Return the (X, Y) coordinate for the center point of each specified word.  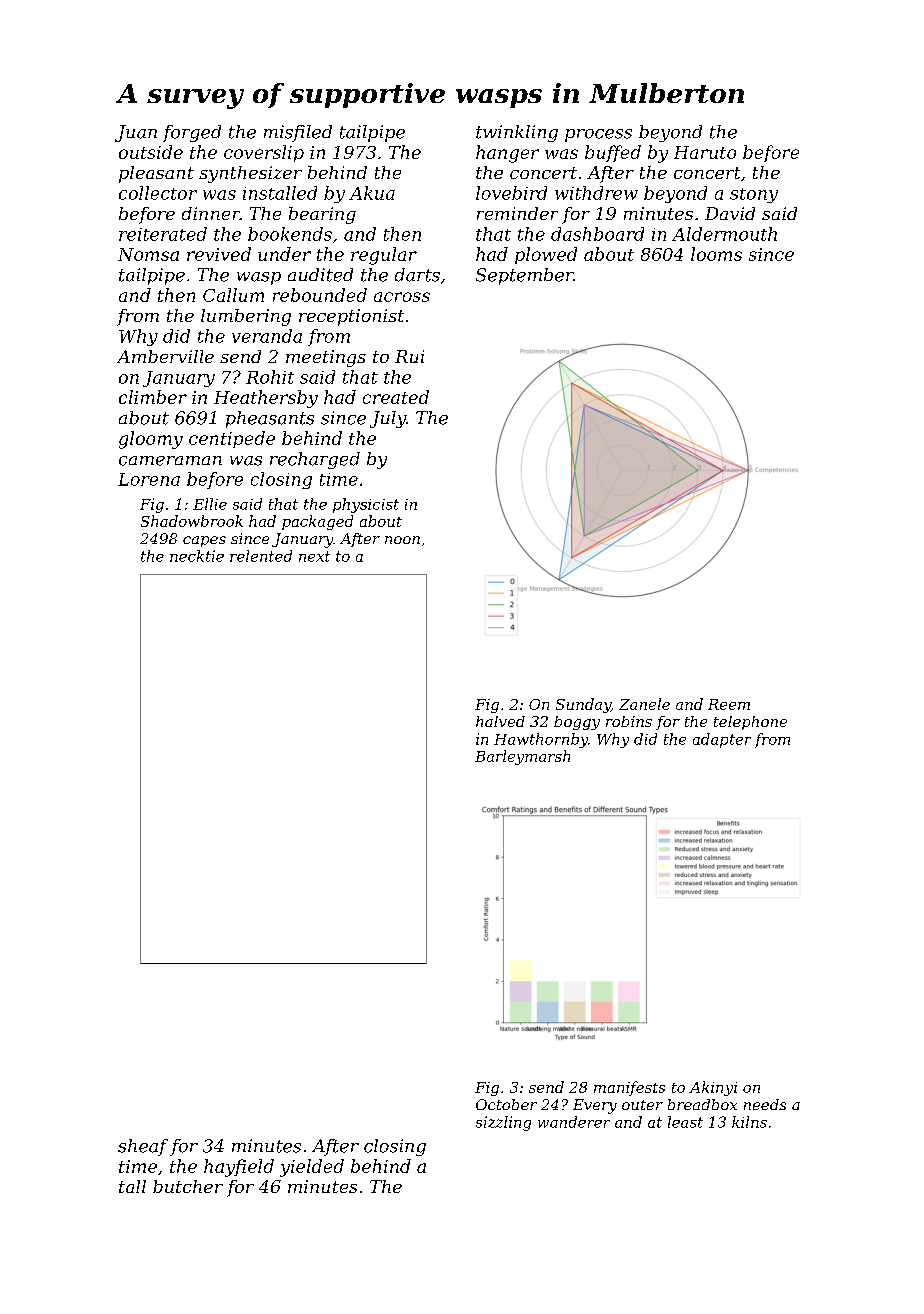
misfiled (298, 133)
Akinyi (713, 1088)
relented (261, 556)
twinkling (517, 133)
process (598, 135)
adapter (722, 740)
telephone (750, 723)
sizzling (503, 1123)
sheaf (143, 1147)
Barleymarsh (522, 757)
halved (500, 721)
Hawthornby (541, 740)
